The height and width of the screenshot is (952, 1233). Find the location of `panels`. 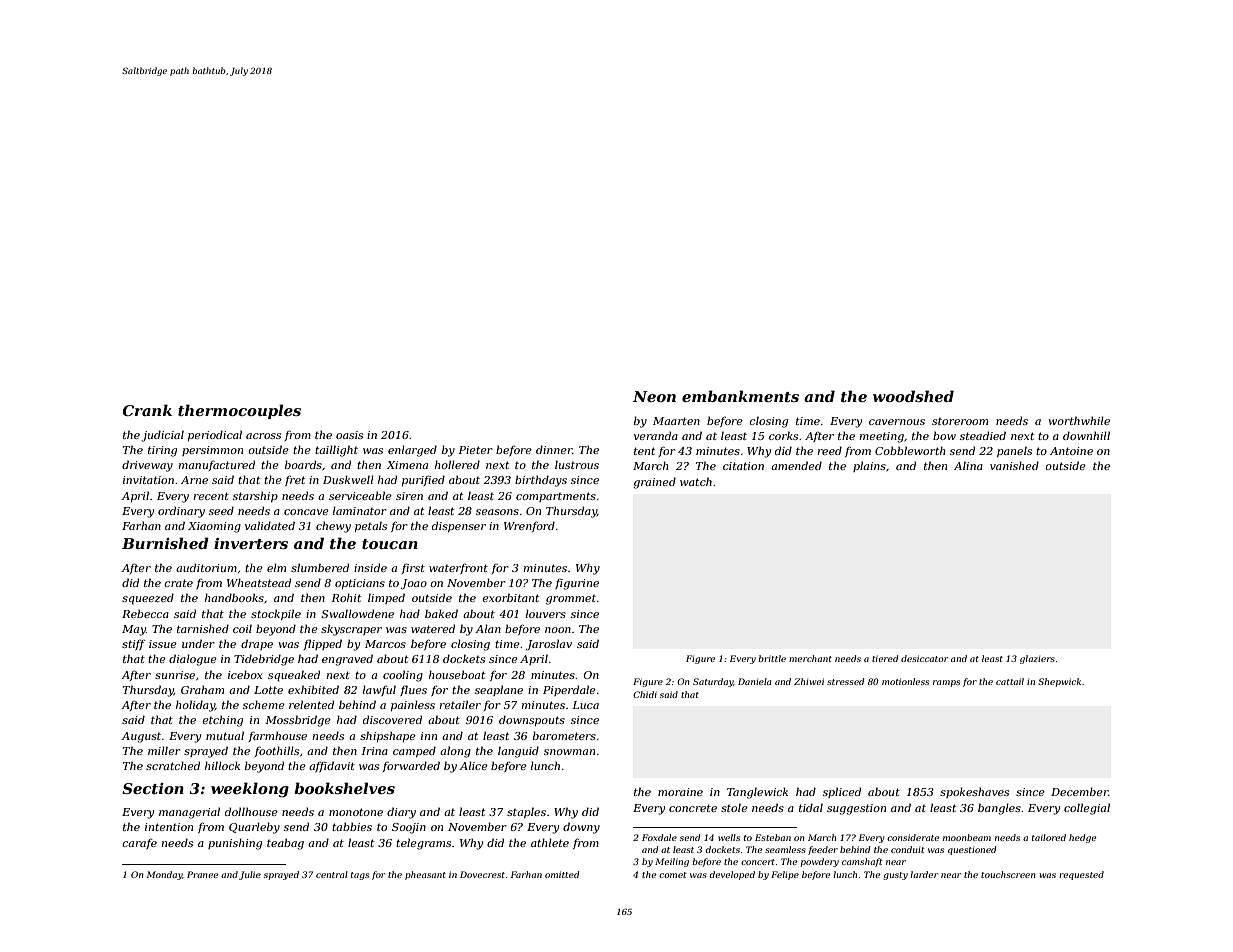

panels is located at coordinates (1014, 451).
